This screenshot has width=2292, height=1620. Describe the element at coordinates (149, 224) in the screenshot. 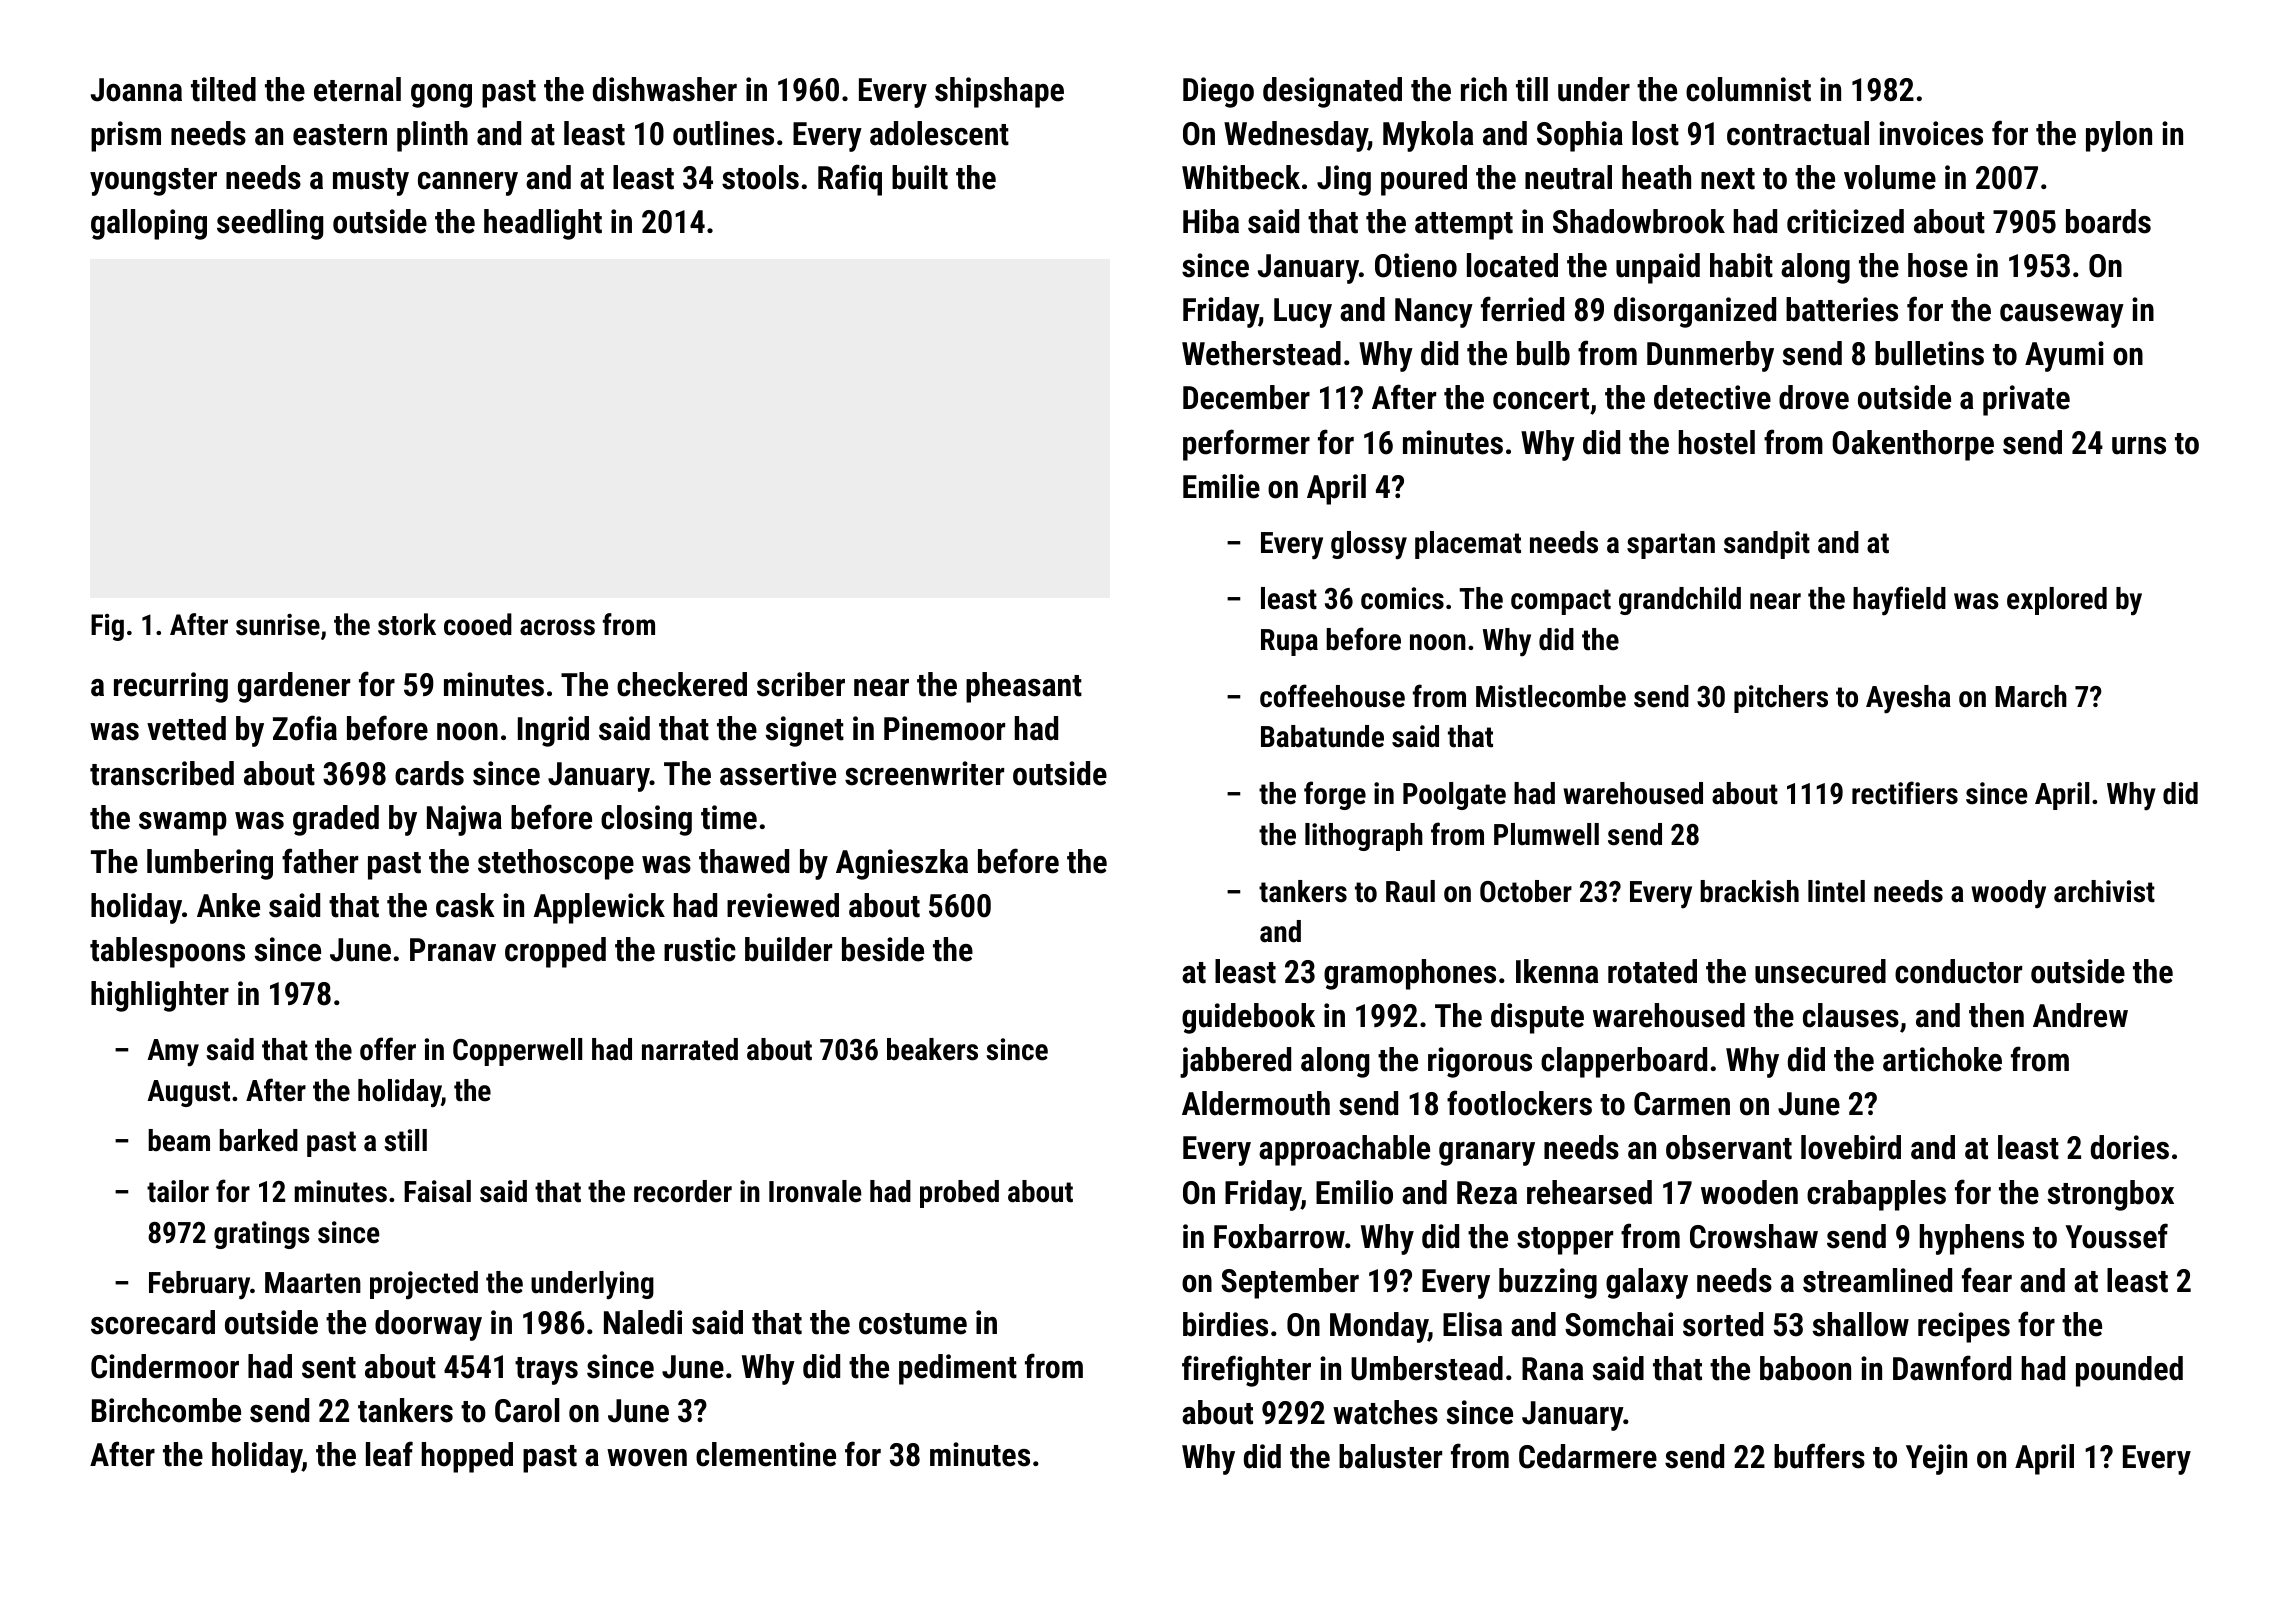

I see `galloping` at that location.
